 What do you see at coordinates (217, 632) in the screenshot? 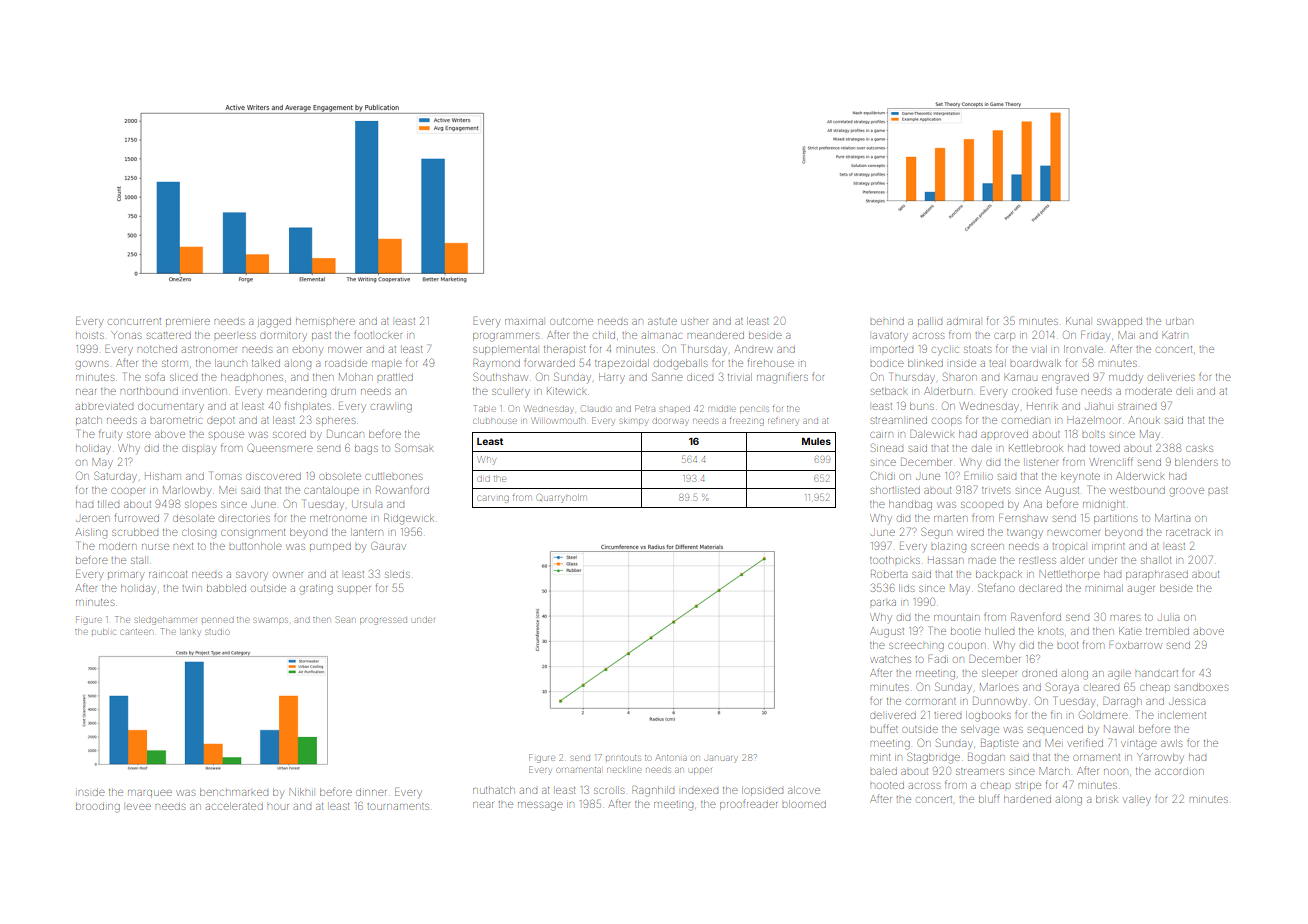
I see `studio` at bounding box center [217, 632].
